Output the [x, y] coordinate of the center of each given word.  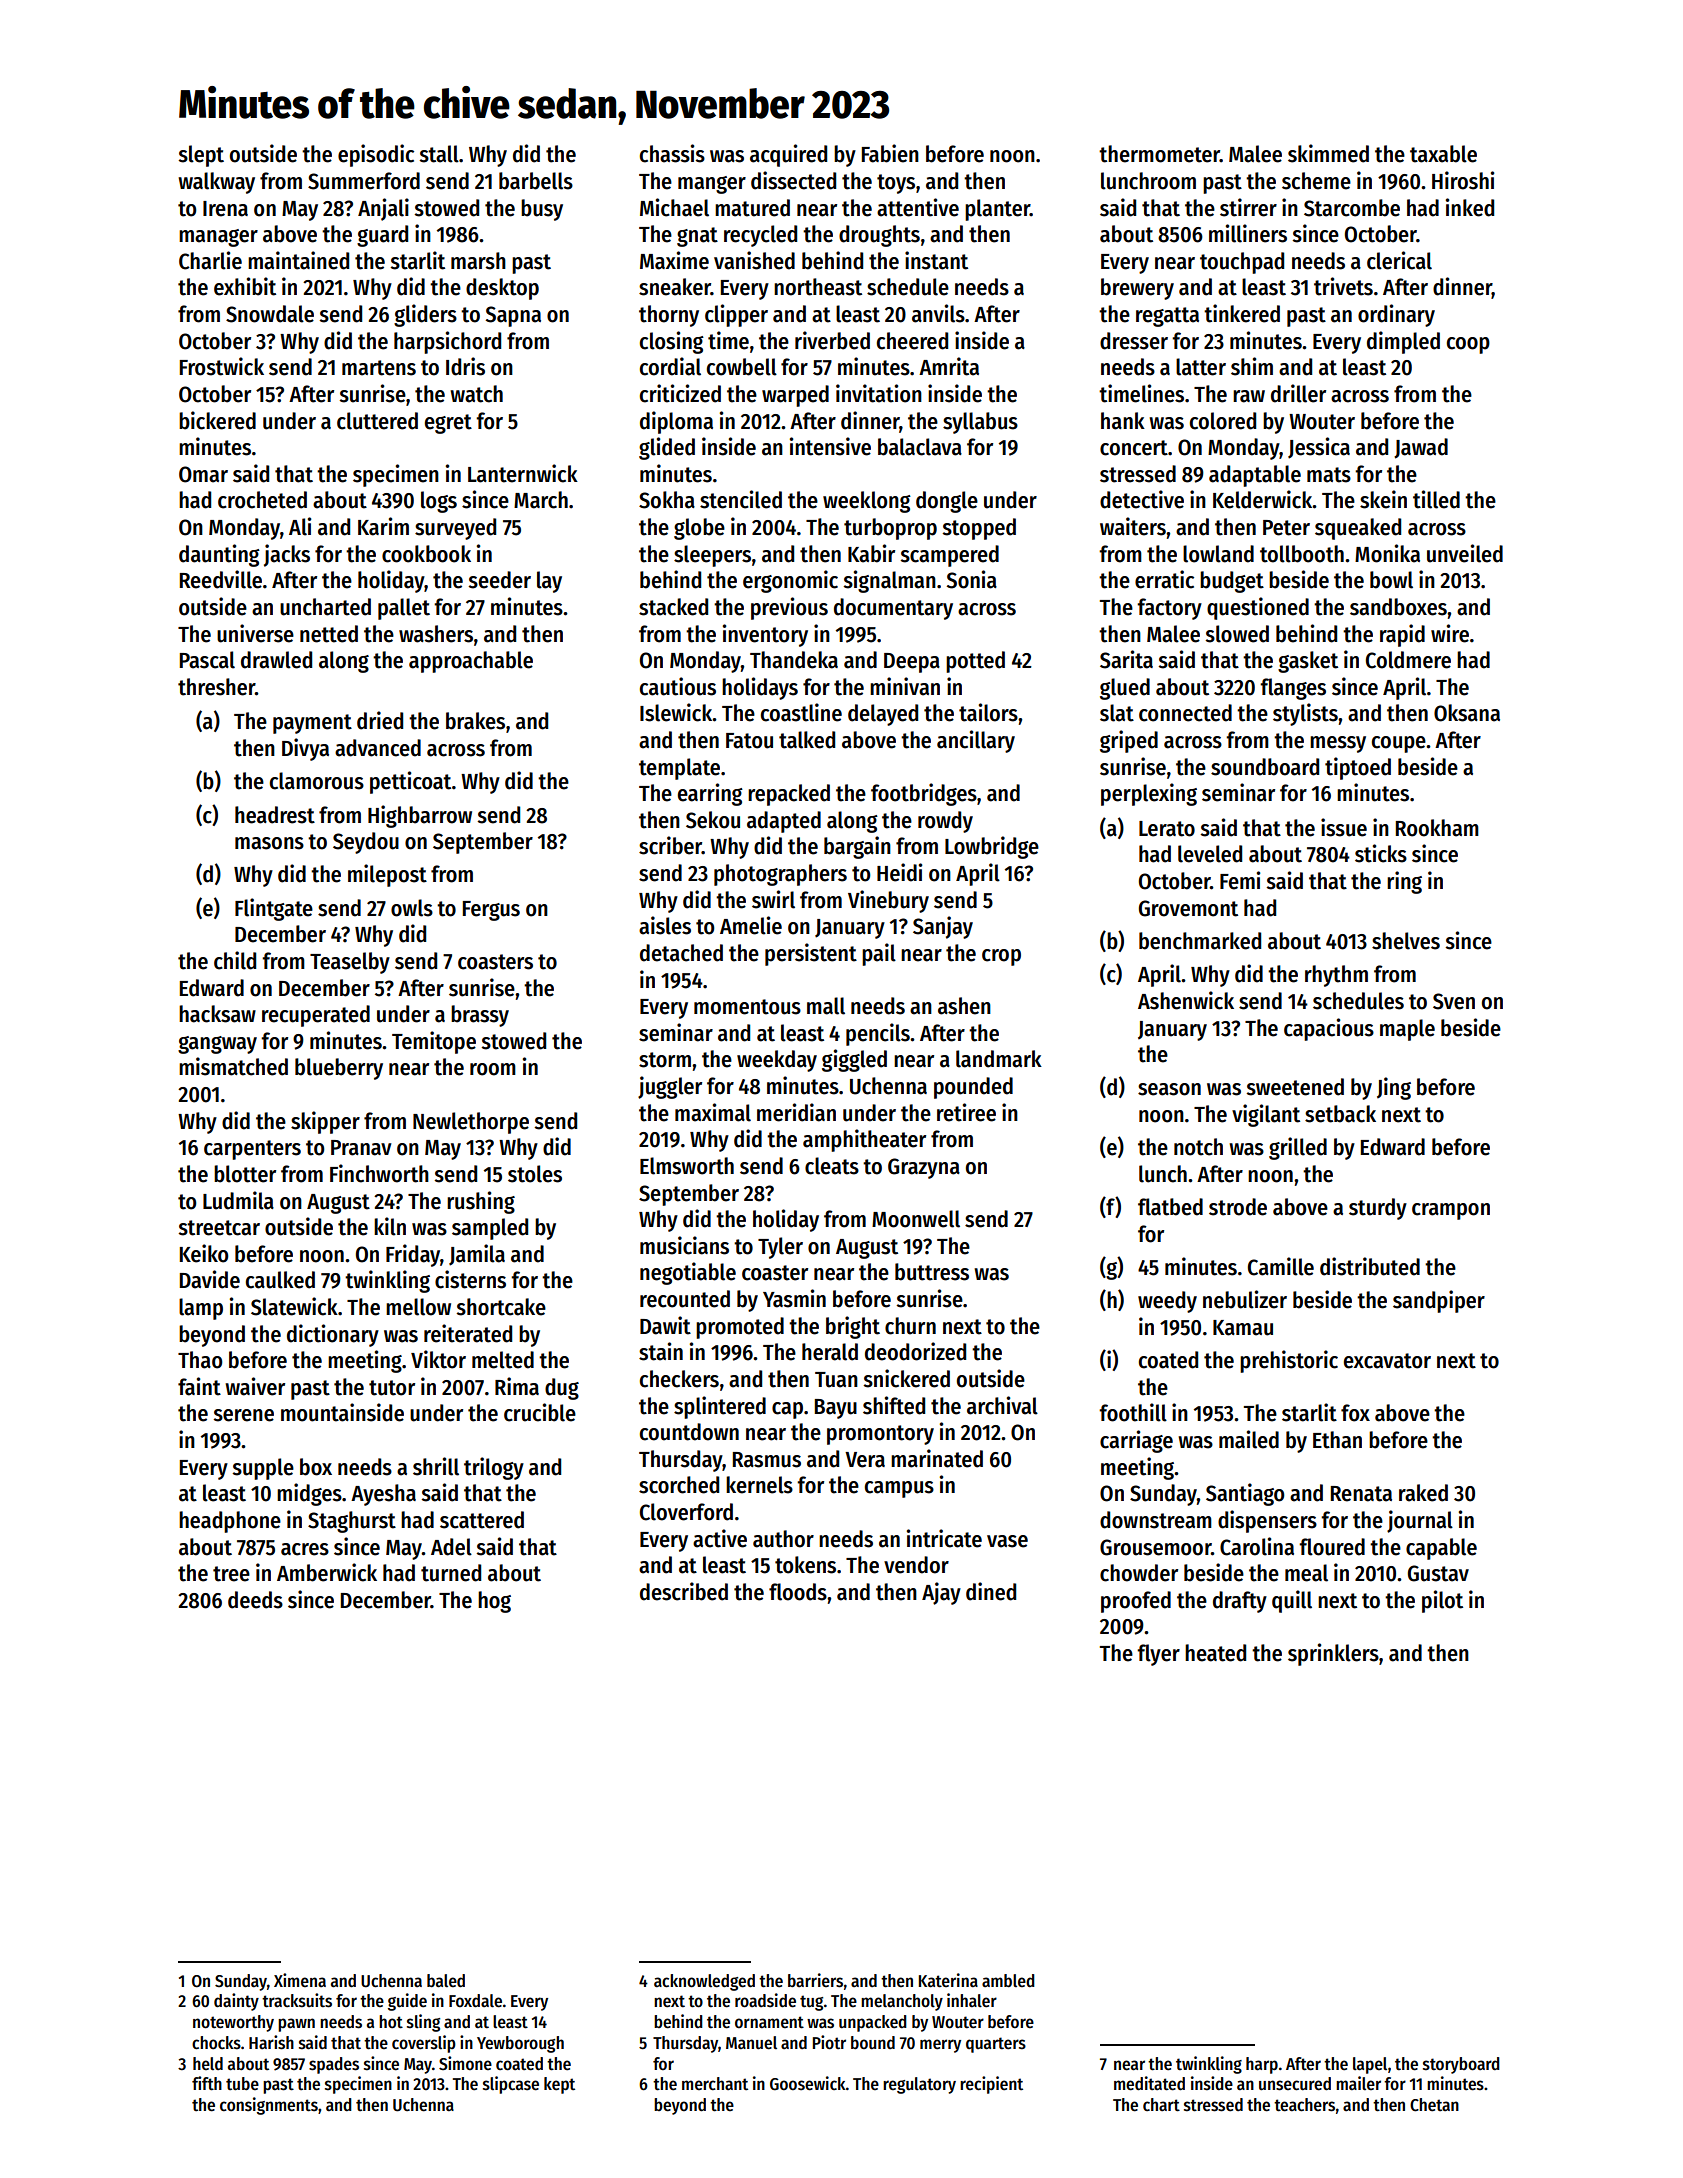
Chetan [1434, 2105]
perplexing [1149, 794]
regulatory [919, 2085]
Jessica [1319, 448]
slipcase [511, 2085]
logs [439, 502]
